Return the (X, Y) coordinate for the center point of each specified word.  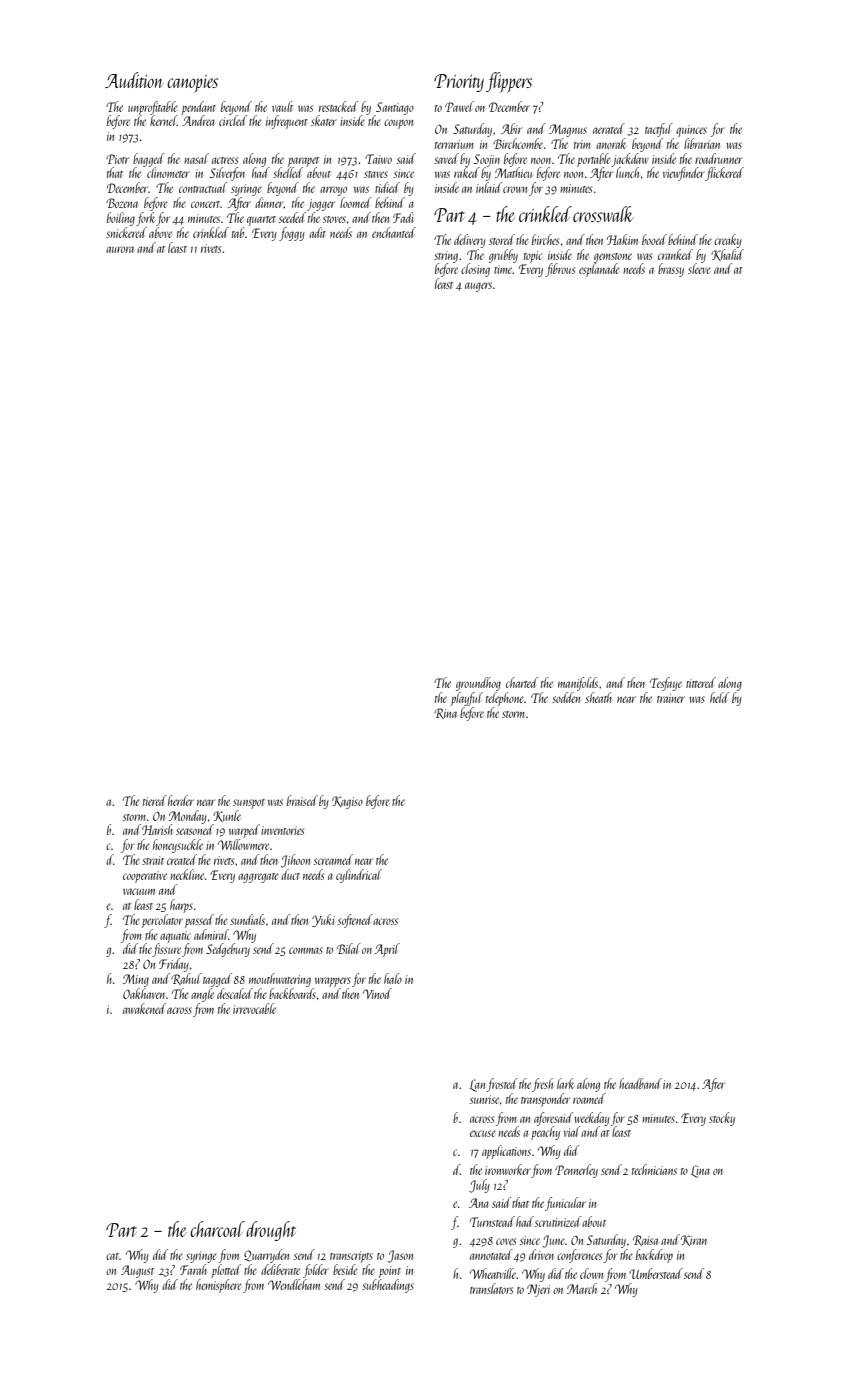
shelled (288, 172)
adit (317, 232)
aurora (120, 249)
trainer (671, 698)
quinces (691, 131)
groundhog (478, 684)
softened (355, 921)
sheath (598, 697)
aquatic (175, 937)
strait (153, 860)
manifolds (578, 684)
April (387, 950)
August (137, 1271)
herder (181, 800)
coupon (398, 124)
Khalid (727, 255)
